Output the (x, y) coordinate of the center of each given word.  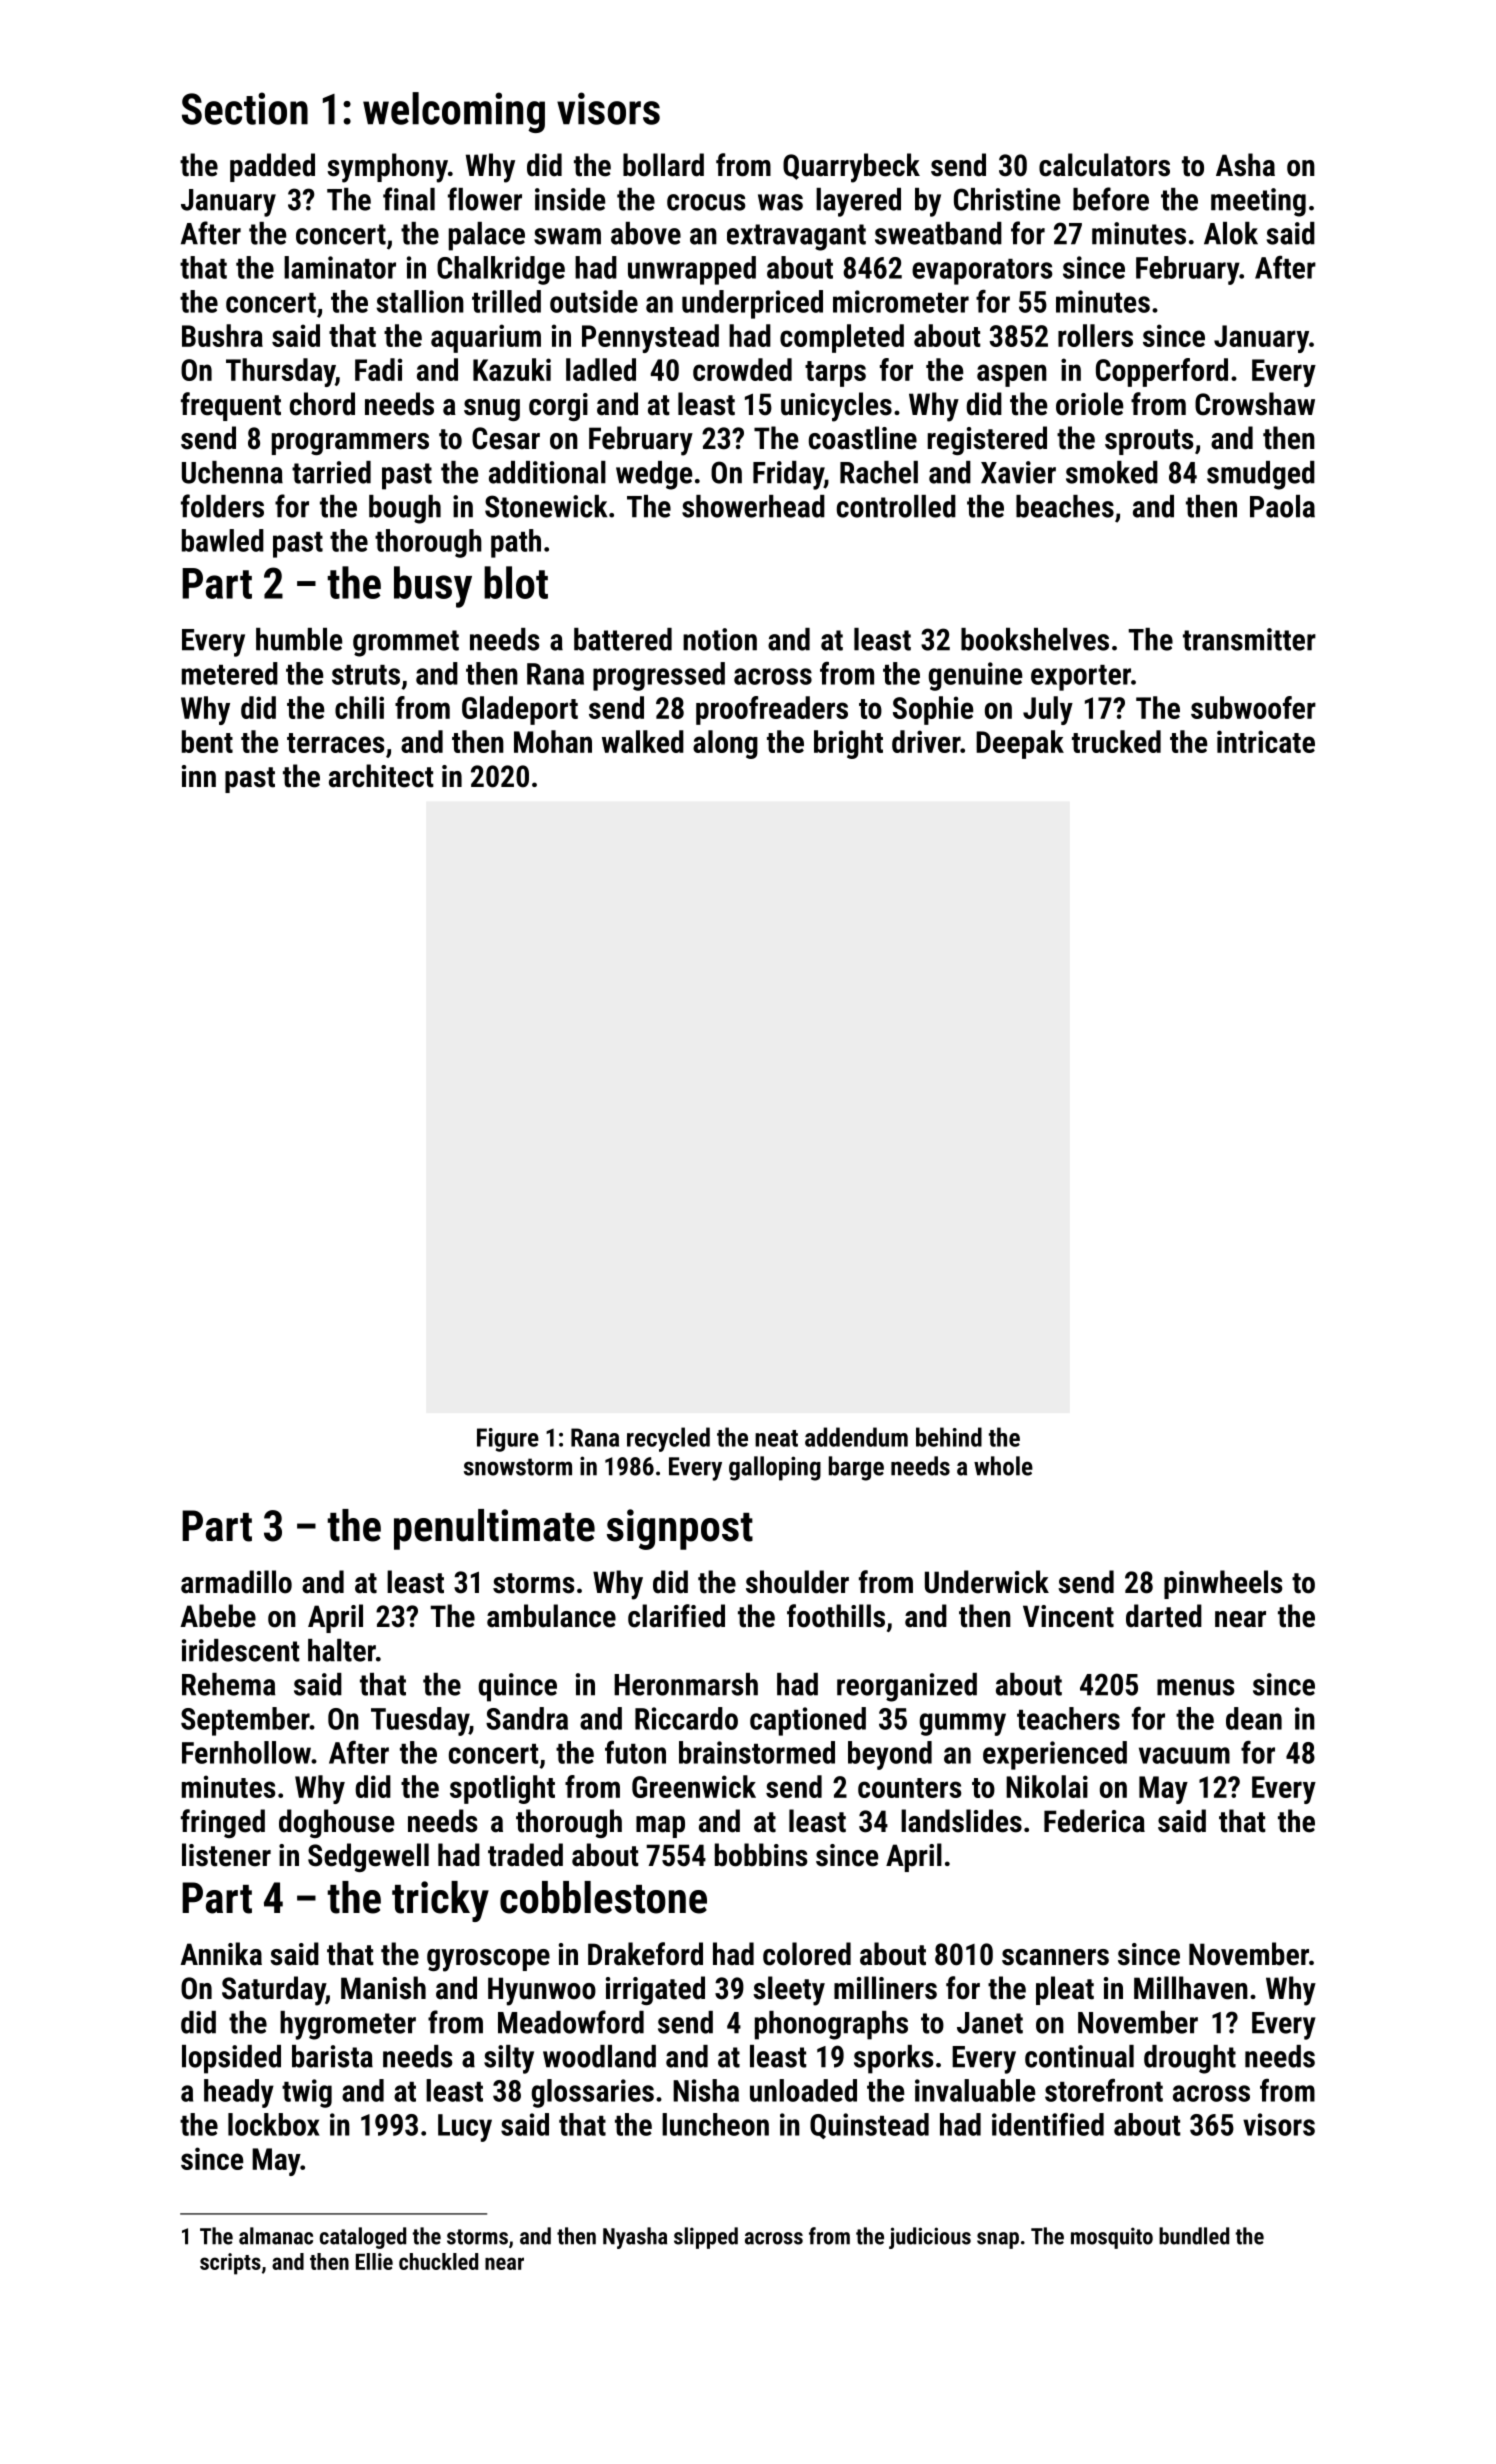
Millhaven (1191, 1988)
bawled (223, 540)
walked (643, 741)
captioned (808, 1721)
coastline (863, 438)
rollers (1095, 335)
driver (926, 741)
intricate (1266, 741)
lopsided (231, 2059)
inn (199, 776)
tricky (440, 1901)
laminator (340, 267)
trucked (1116, 741)
